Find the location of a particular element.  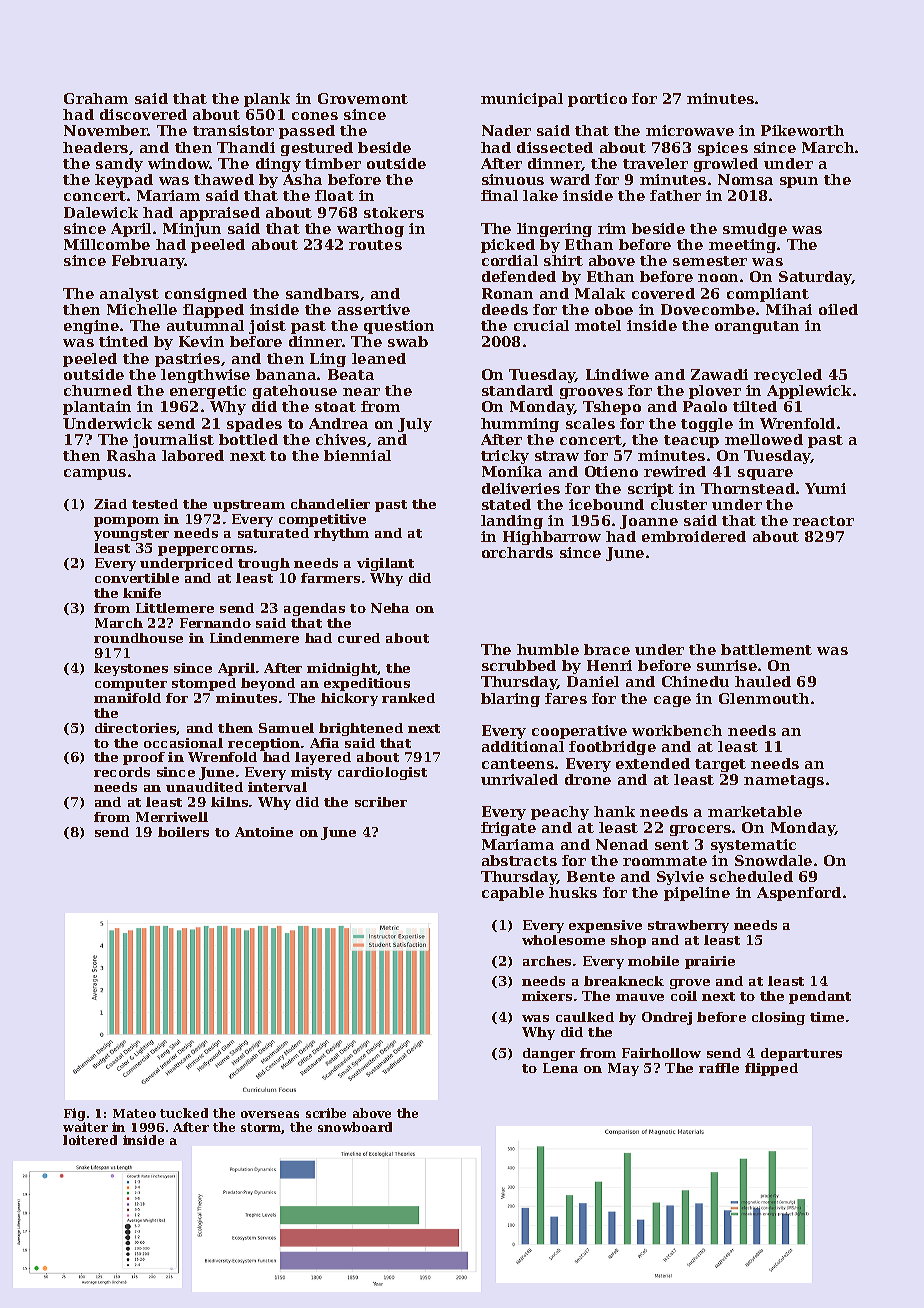

Pikeworth is located at coordinates (802, 130).
